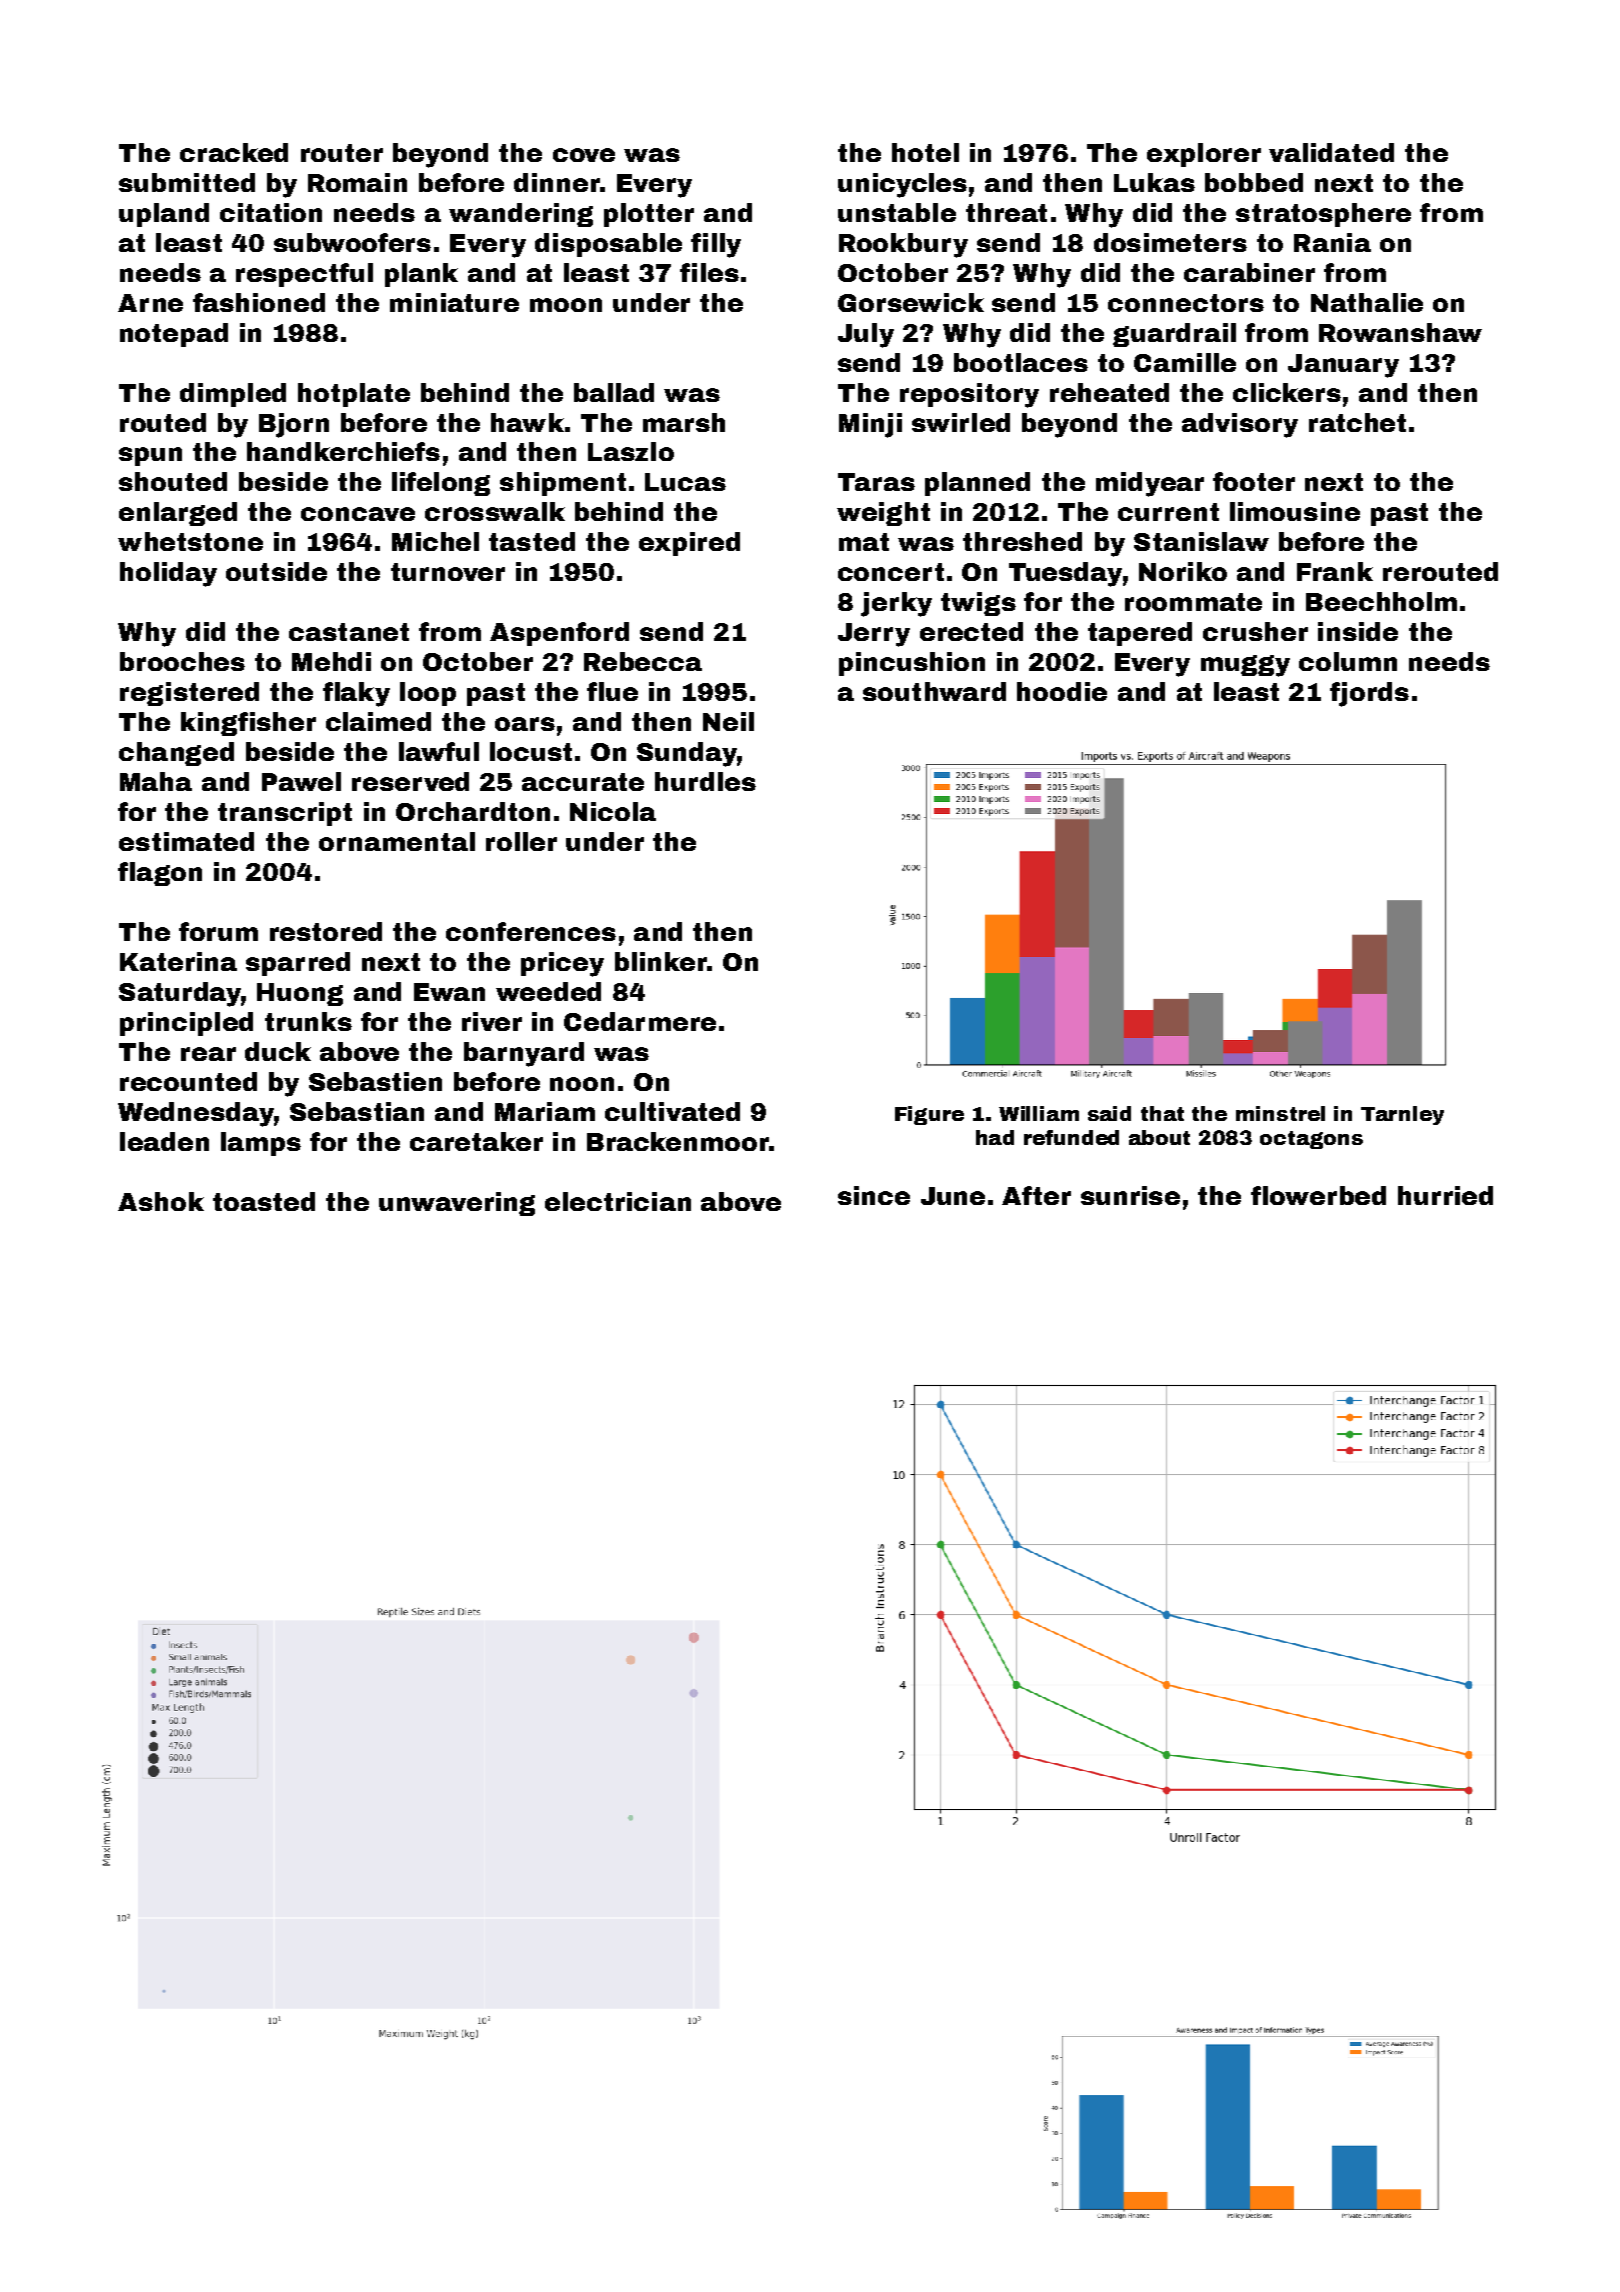 The image size is (1620, 2292). I want to click on southward, so click(934, 691).
